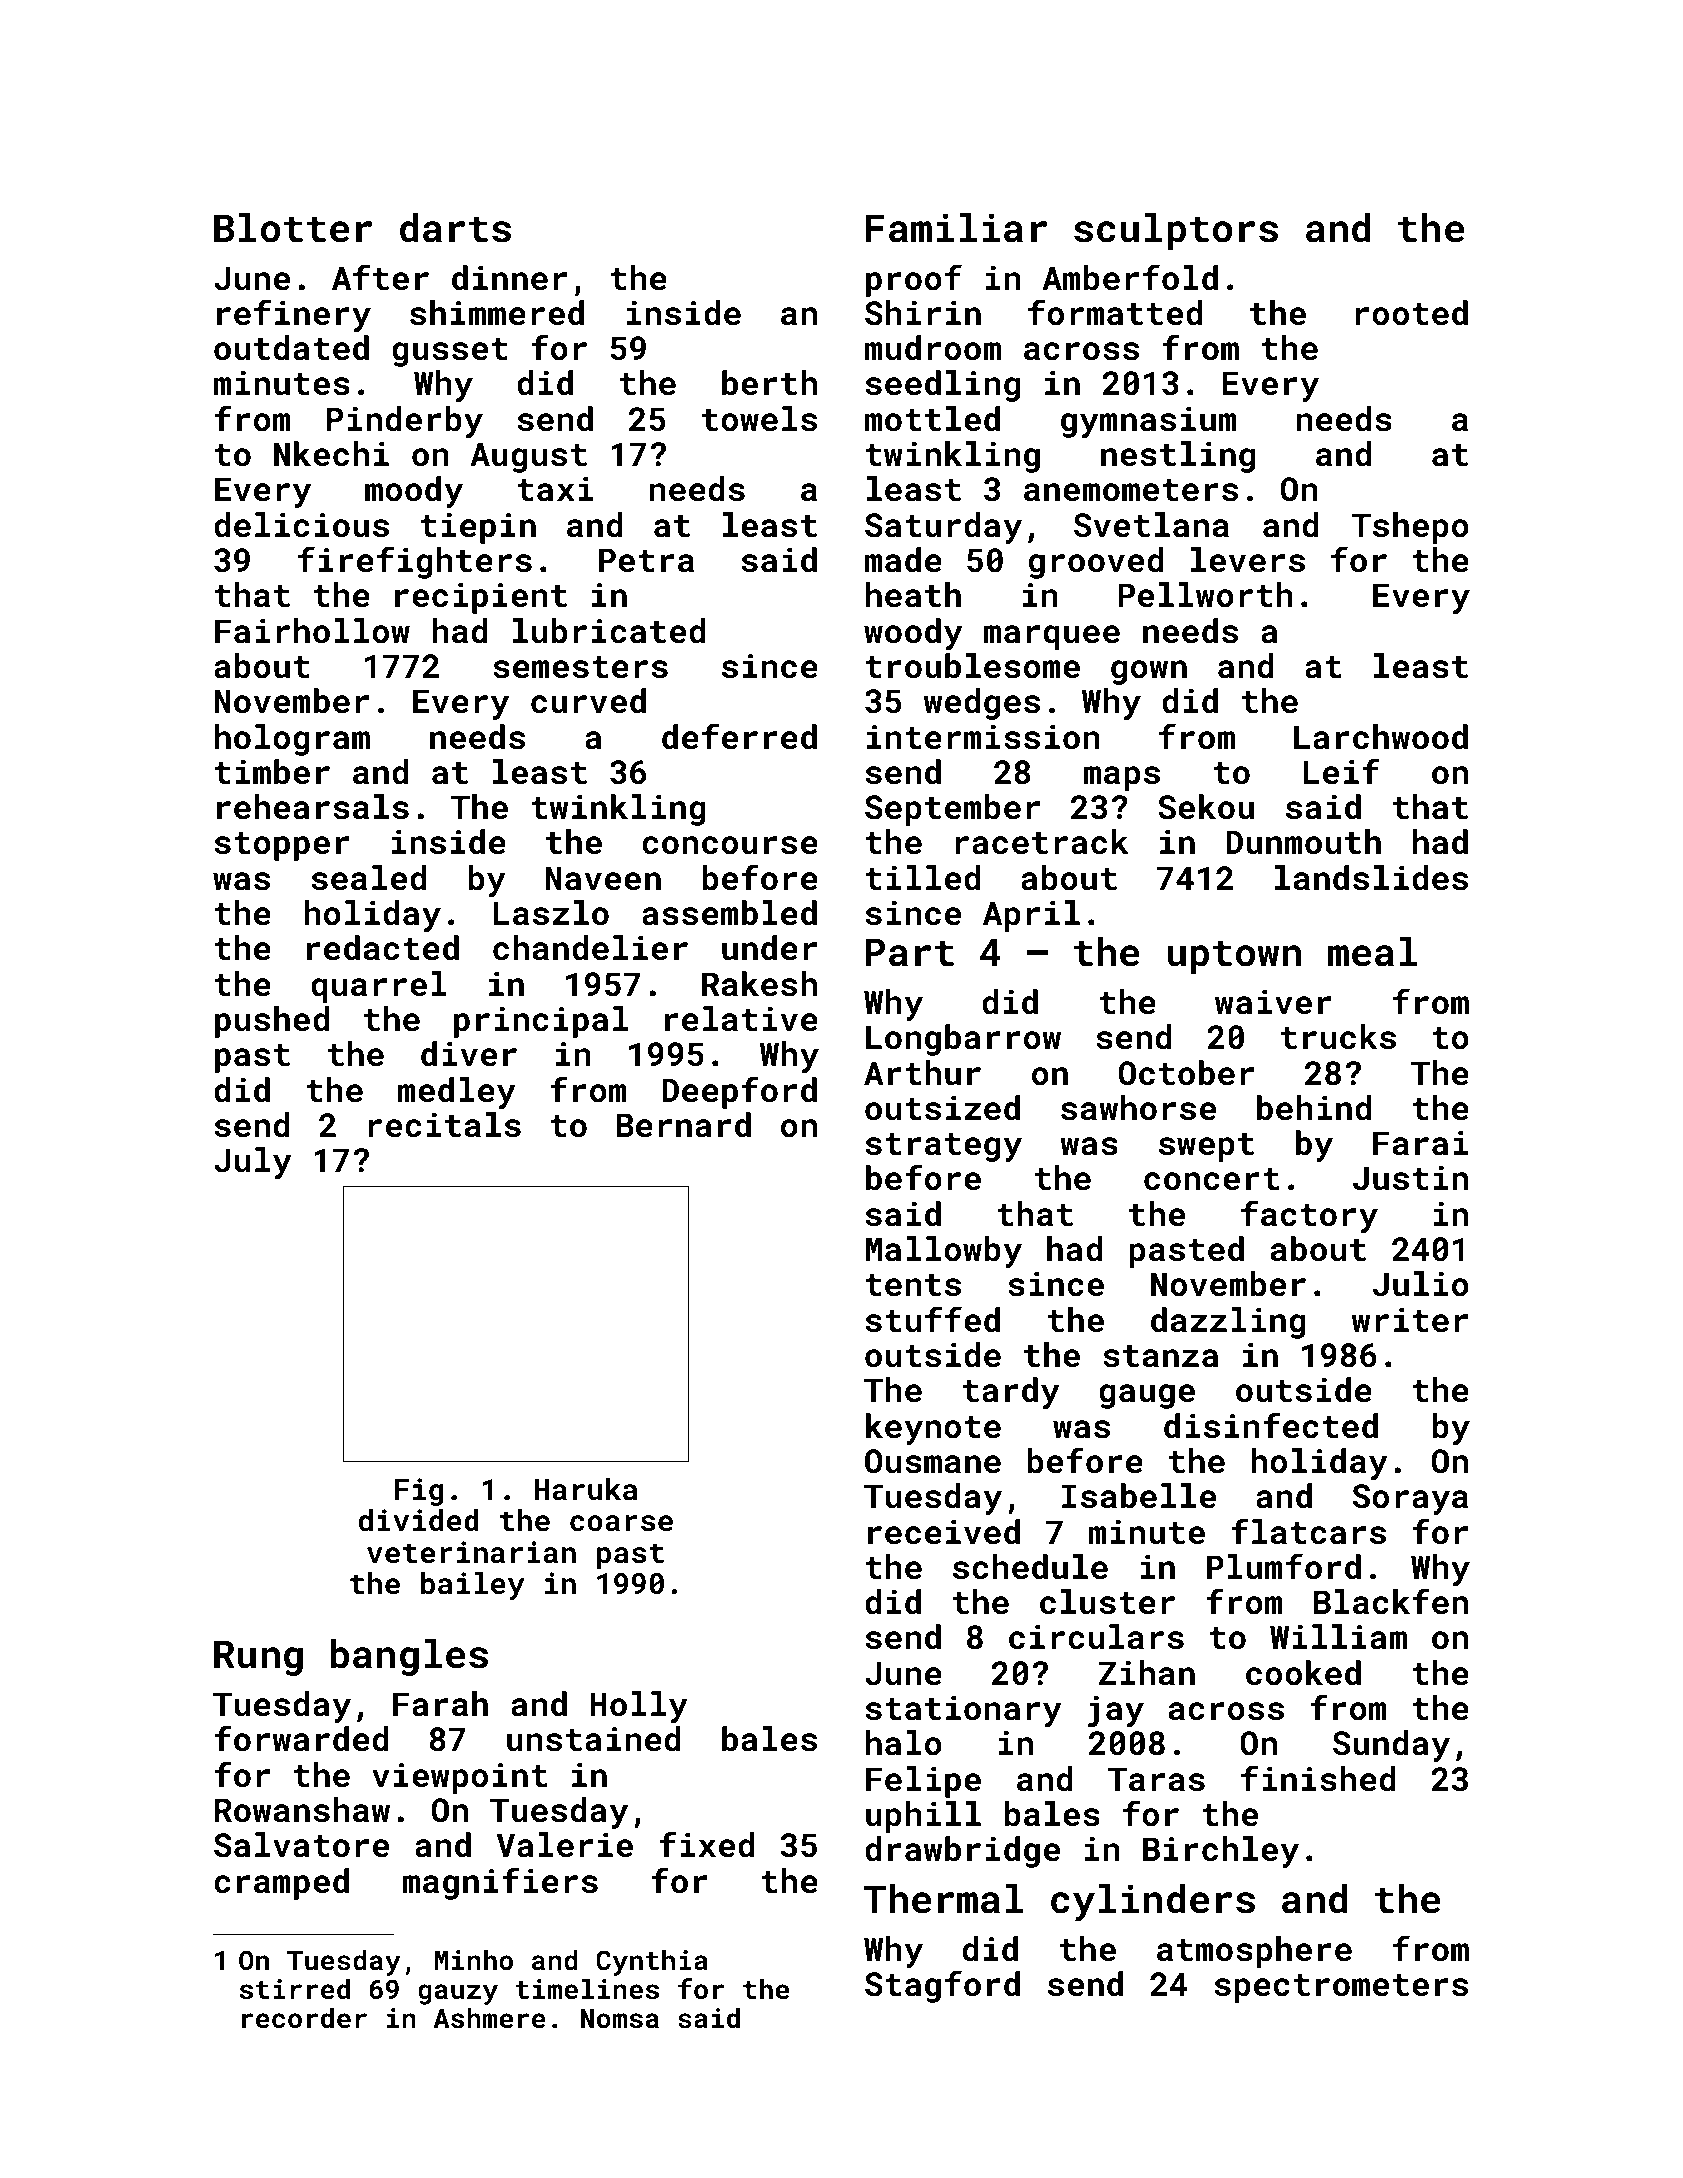  What do you see at coordinates (294, 315) in the image?
I see `refinery` at bounding box center [294, 315].
